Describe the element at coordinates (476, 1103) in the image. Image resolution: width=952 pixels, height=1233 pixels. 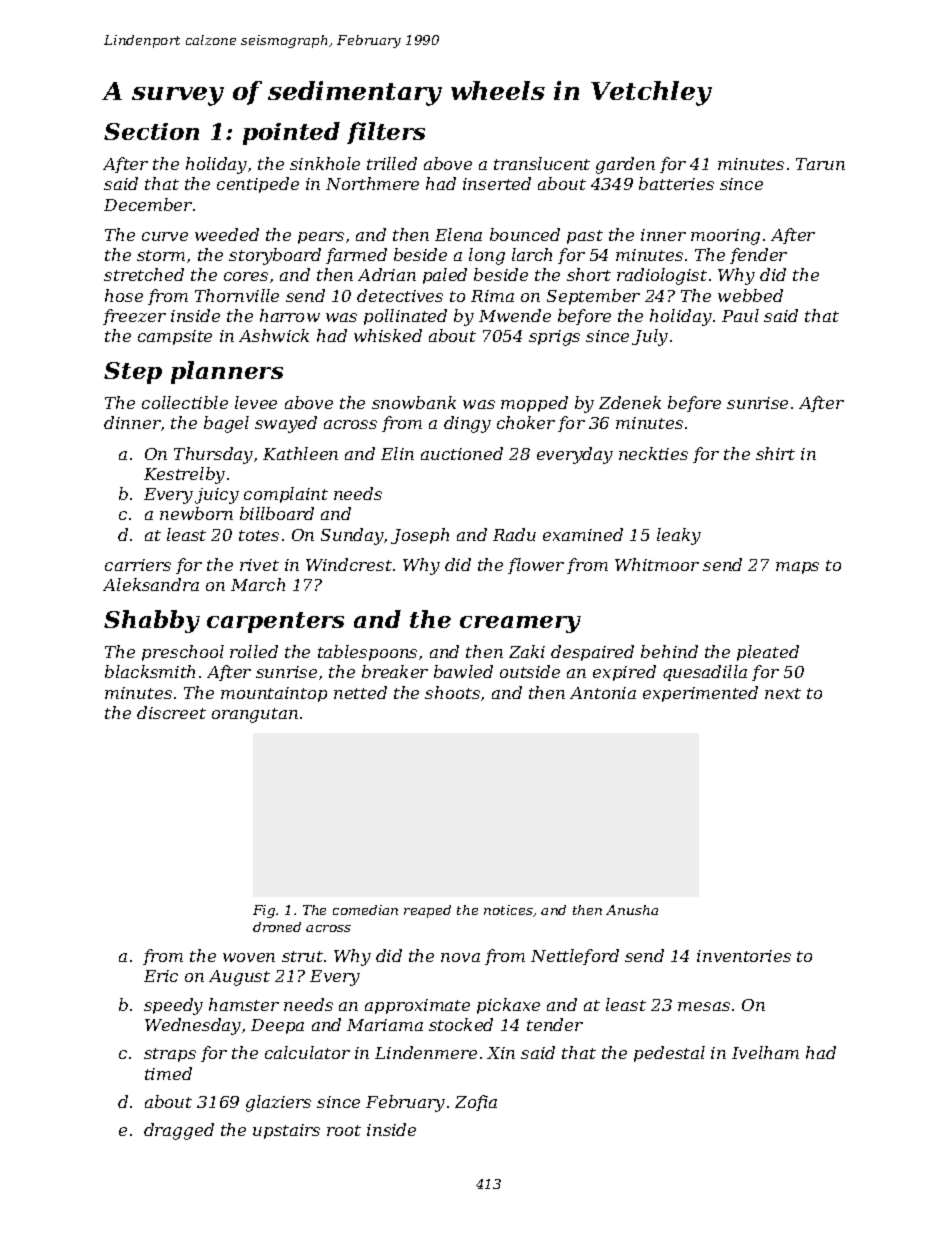
I see `Zofia` at that location.
